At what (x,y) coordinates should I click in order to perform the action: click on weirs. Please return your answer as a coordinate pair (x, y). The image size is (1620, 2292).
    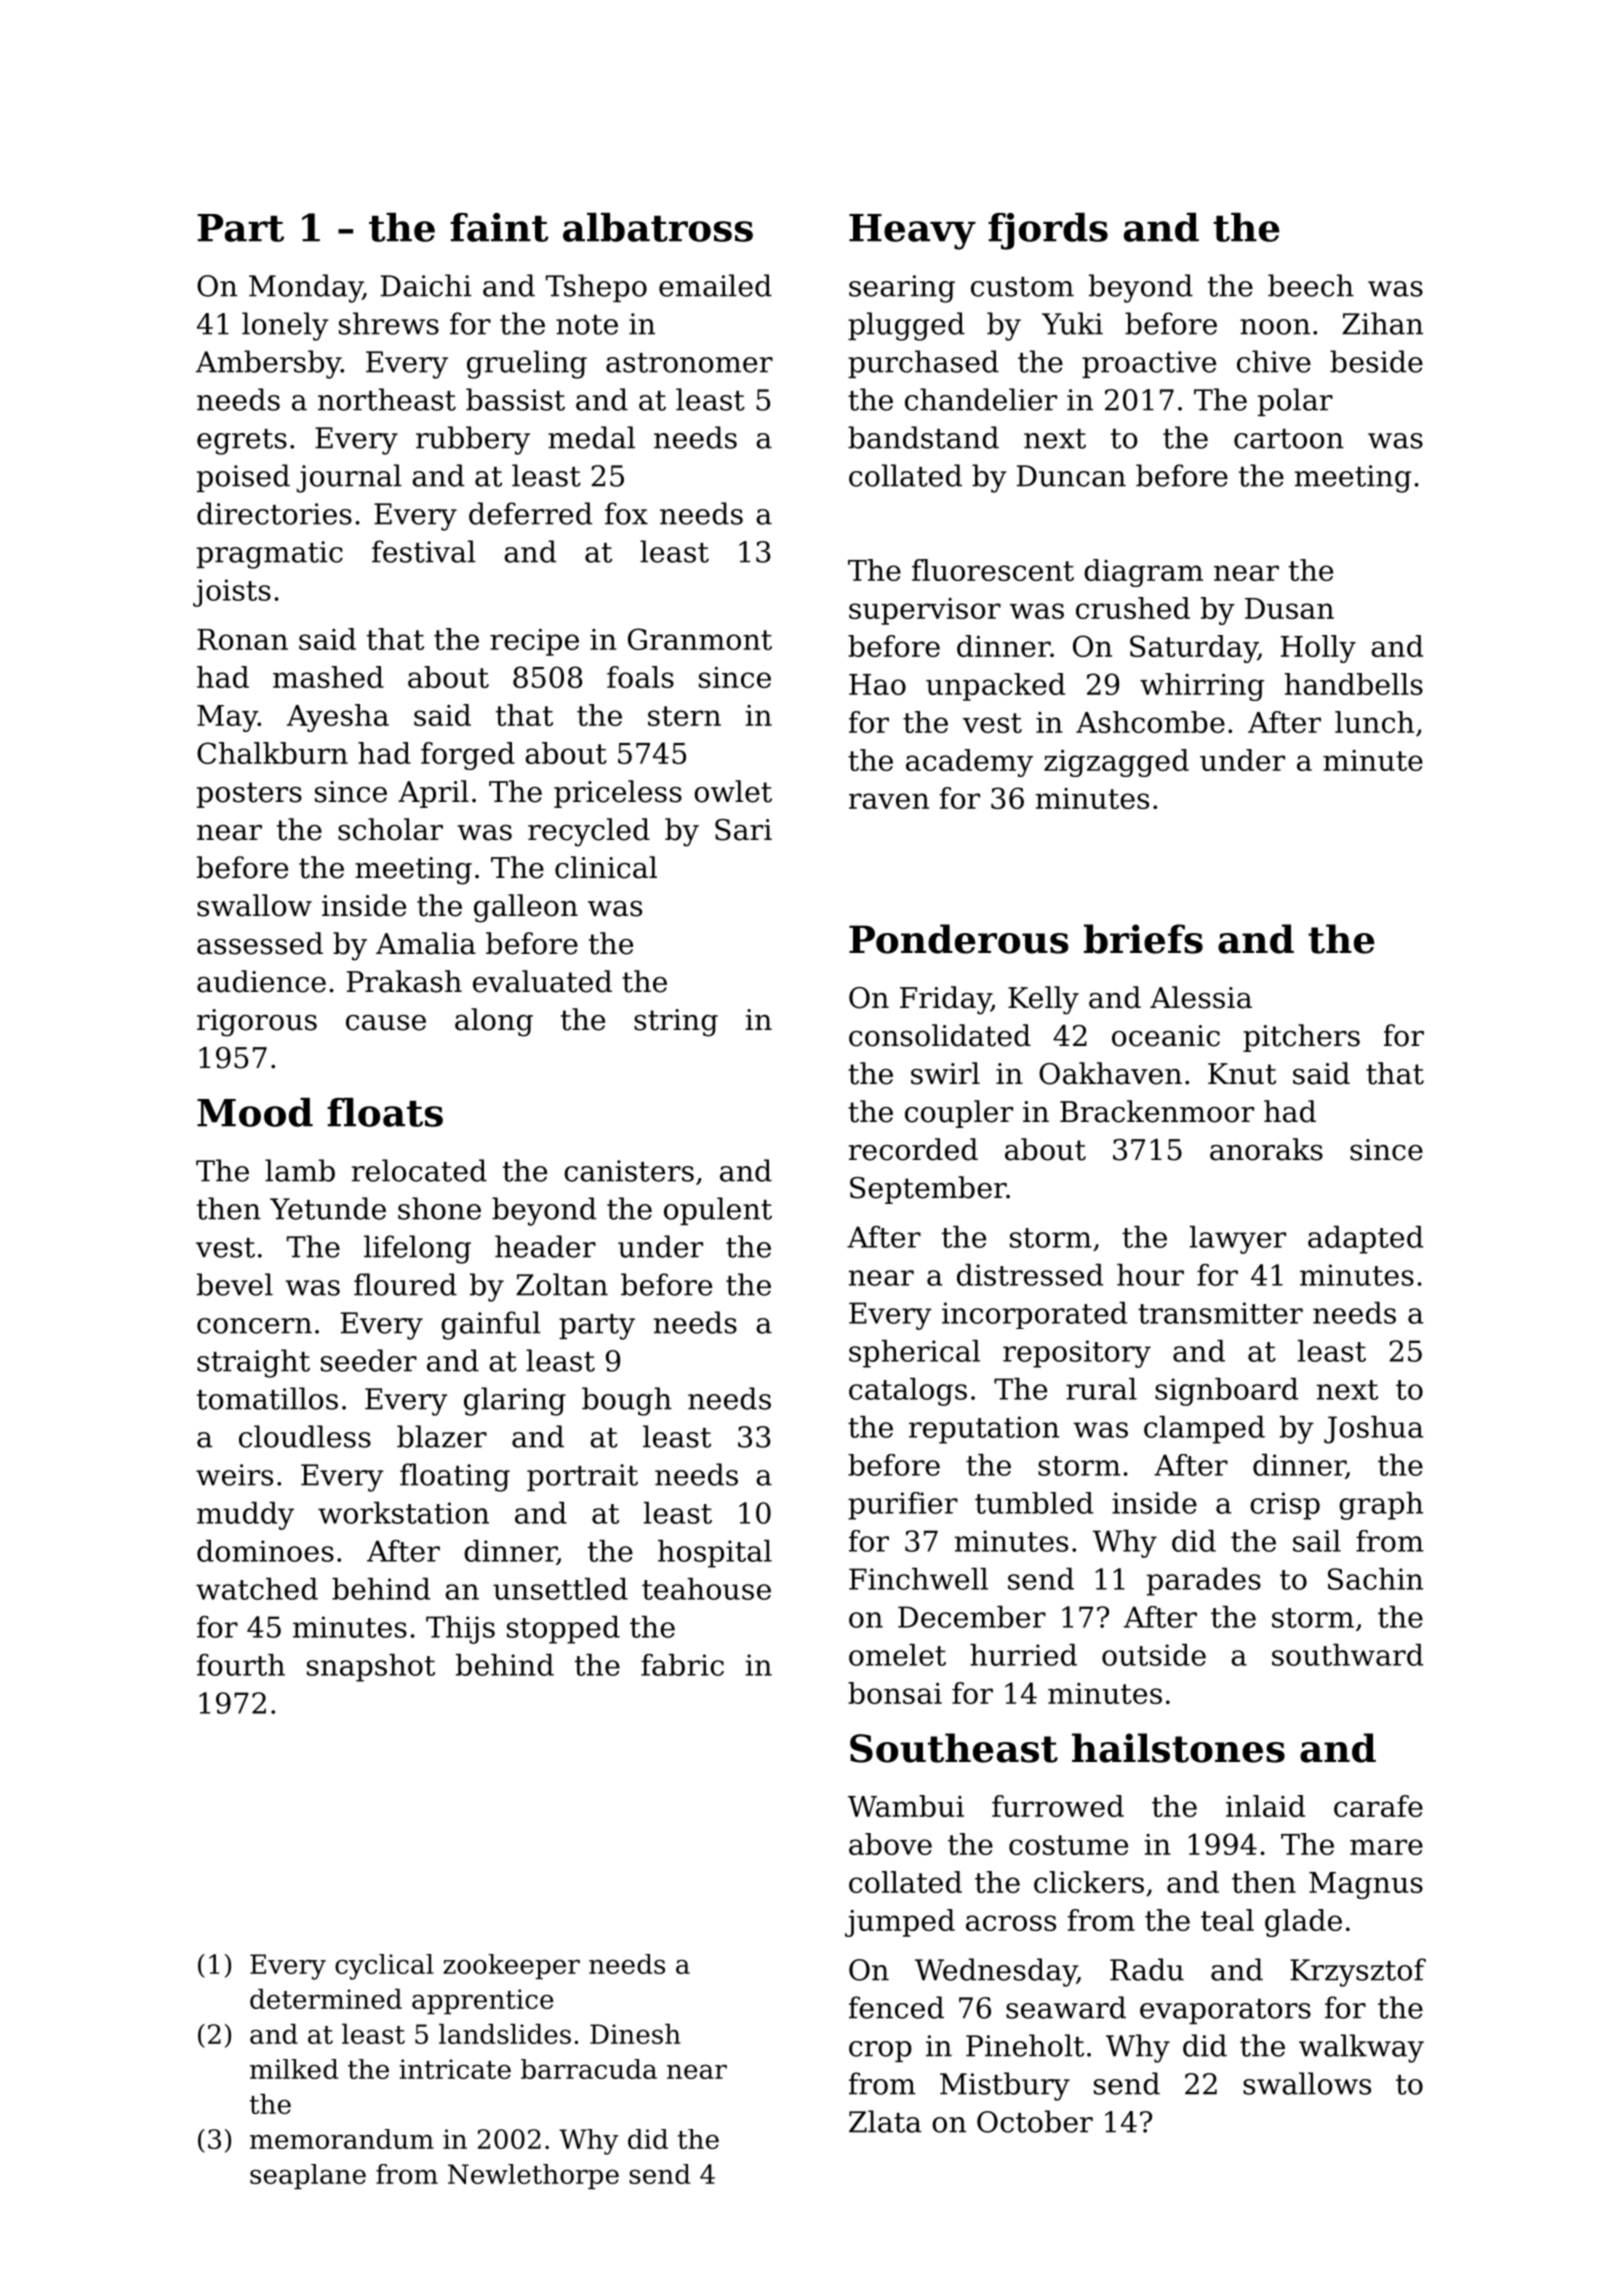
    Looking at the image, I should click on (234, 1475).
